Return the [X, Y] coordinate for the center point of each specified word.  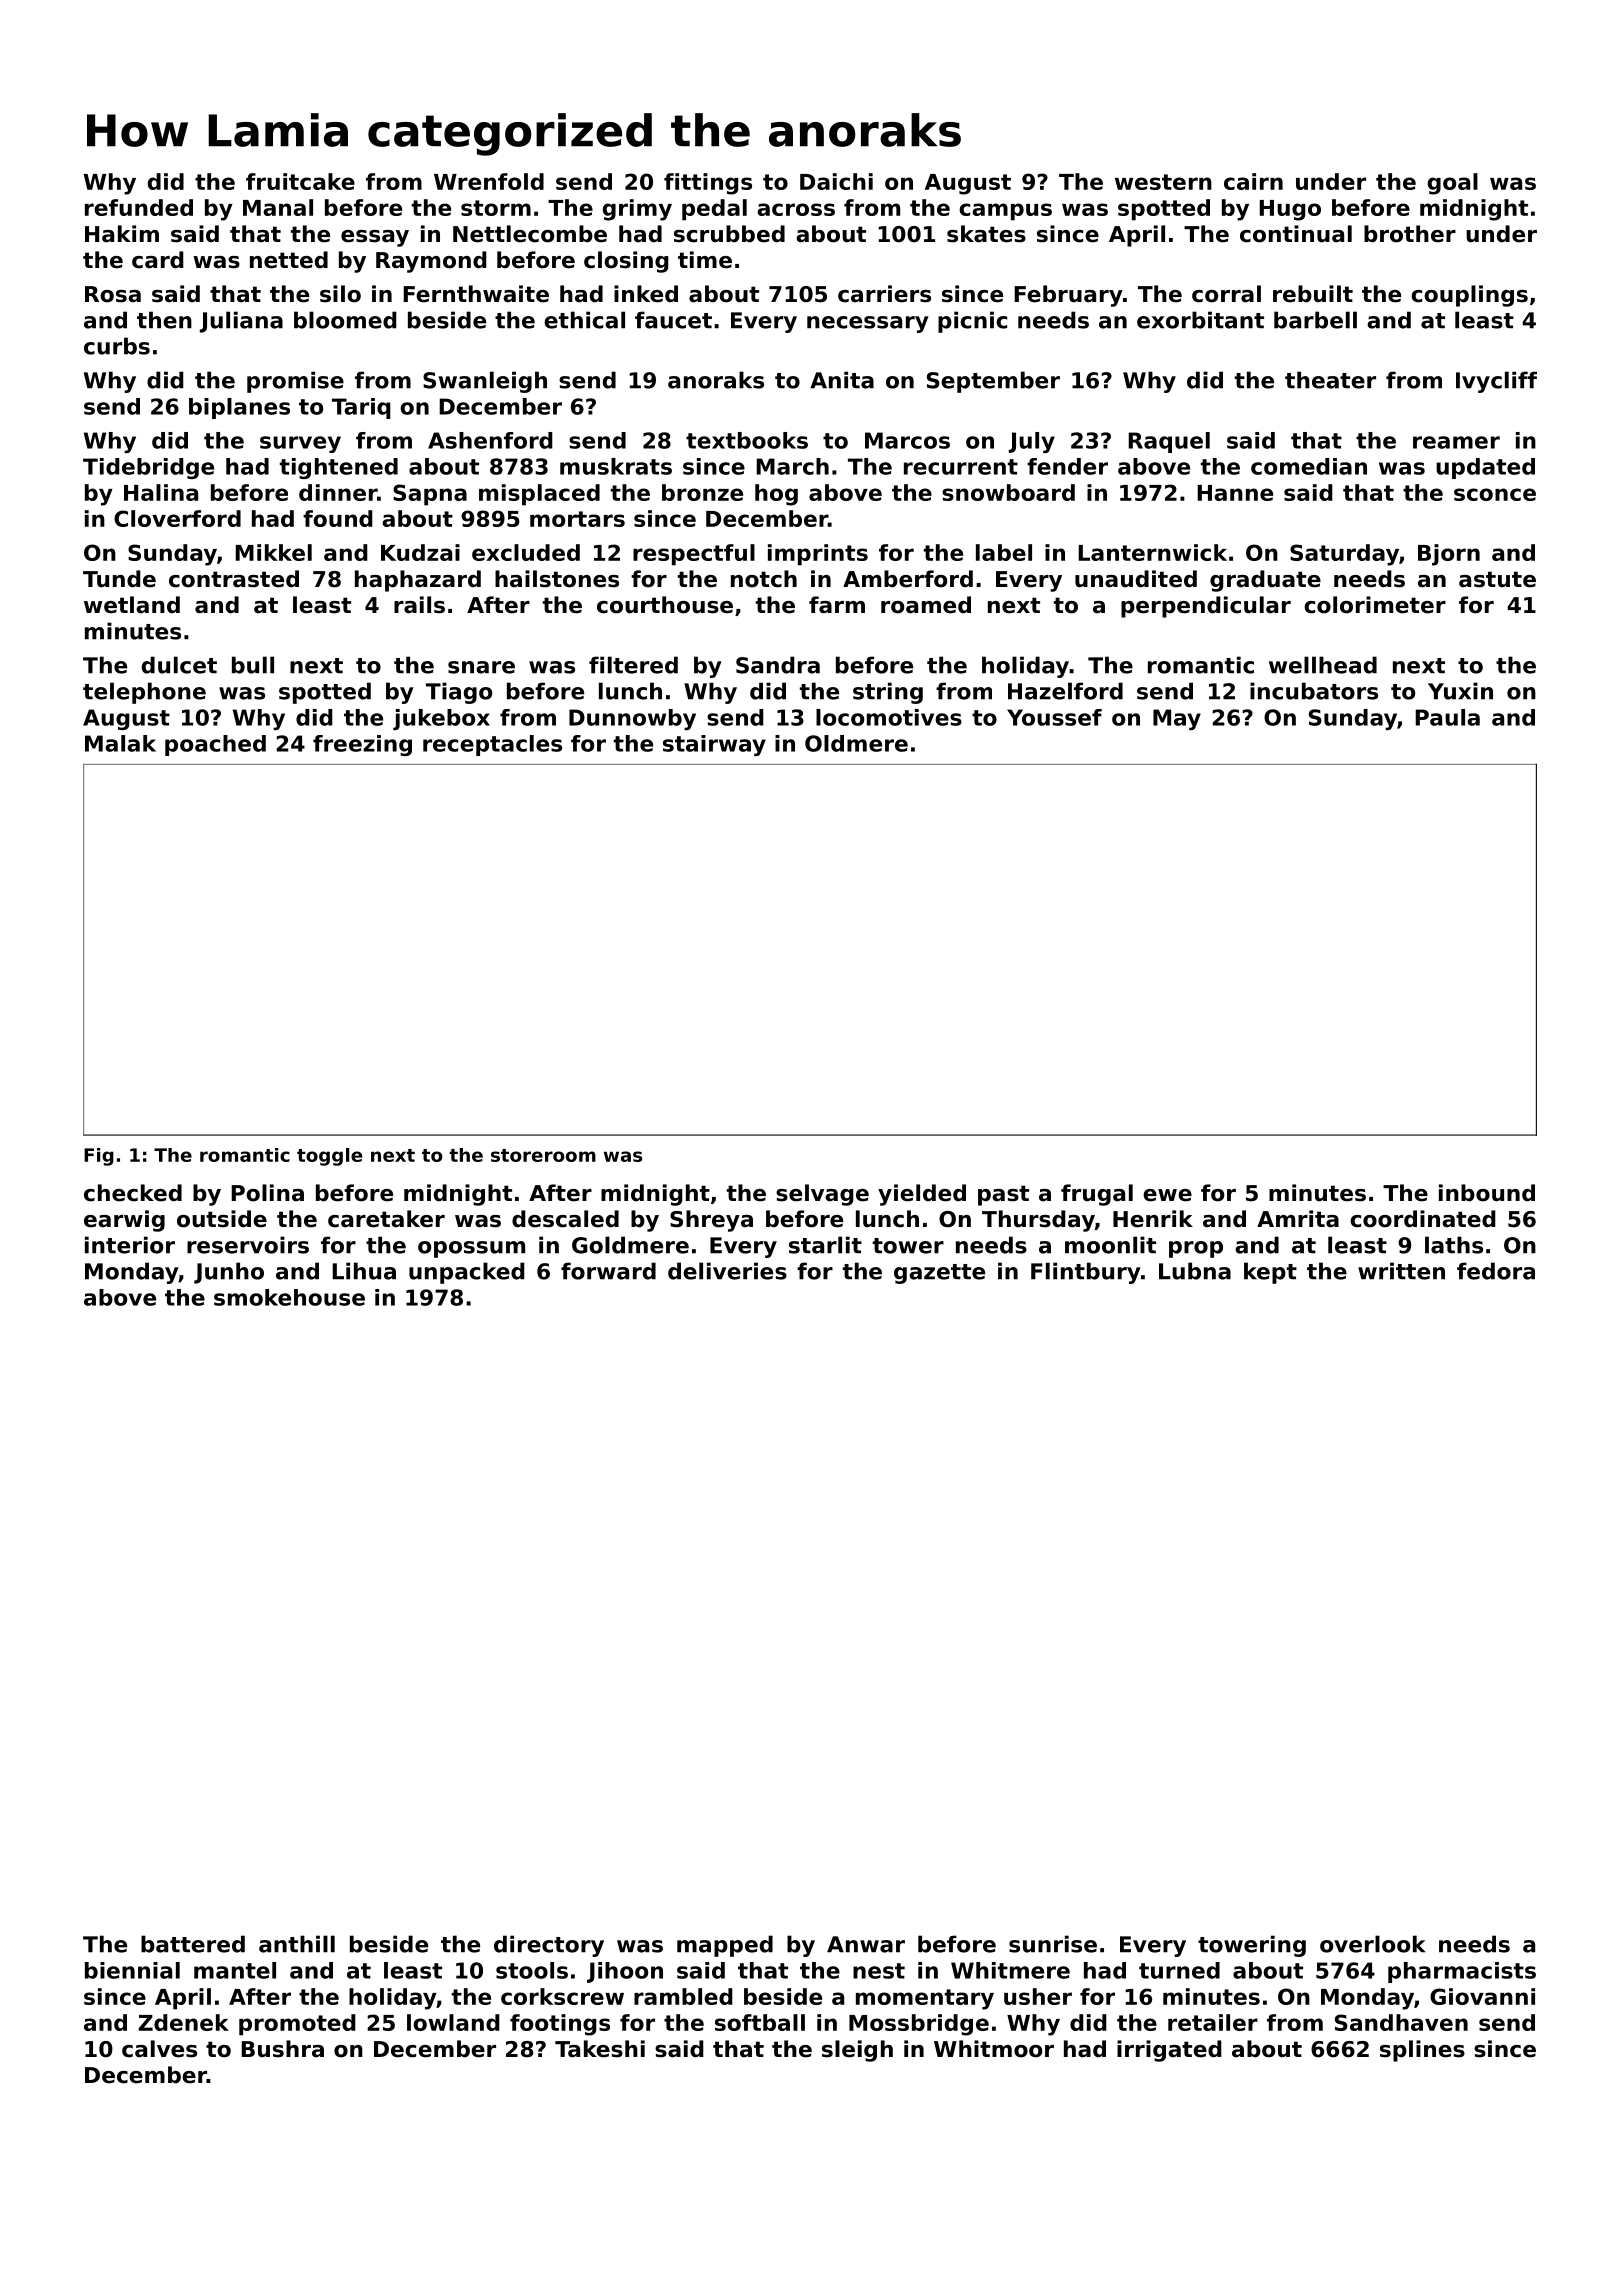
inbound [1487, 1193]
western [1163, 182]
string [888, 693]
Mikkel [273, 552]
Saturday [1344, 555]
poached [215, 745]
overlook [1372, 1944]
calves [159, 2049]
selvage [822, 1195]
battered [193, 1944]
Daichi [836, 181]
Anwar [866, 1944]
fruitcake [300, 181]
